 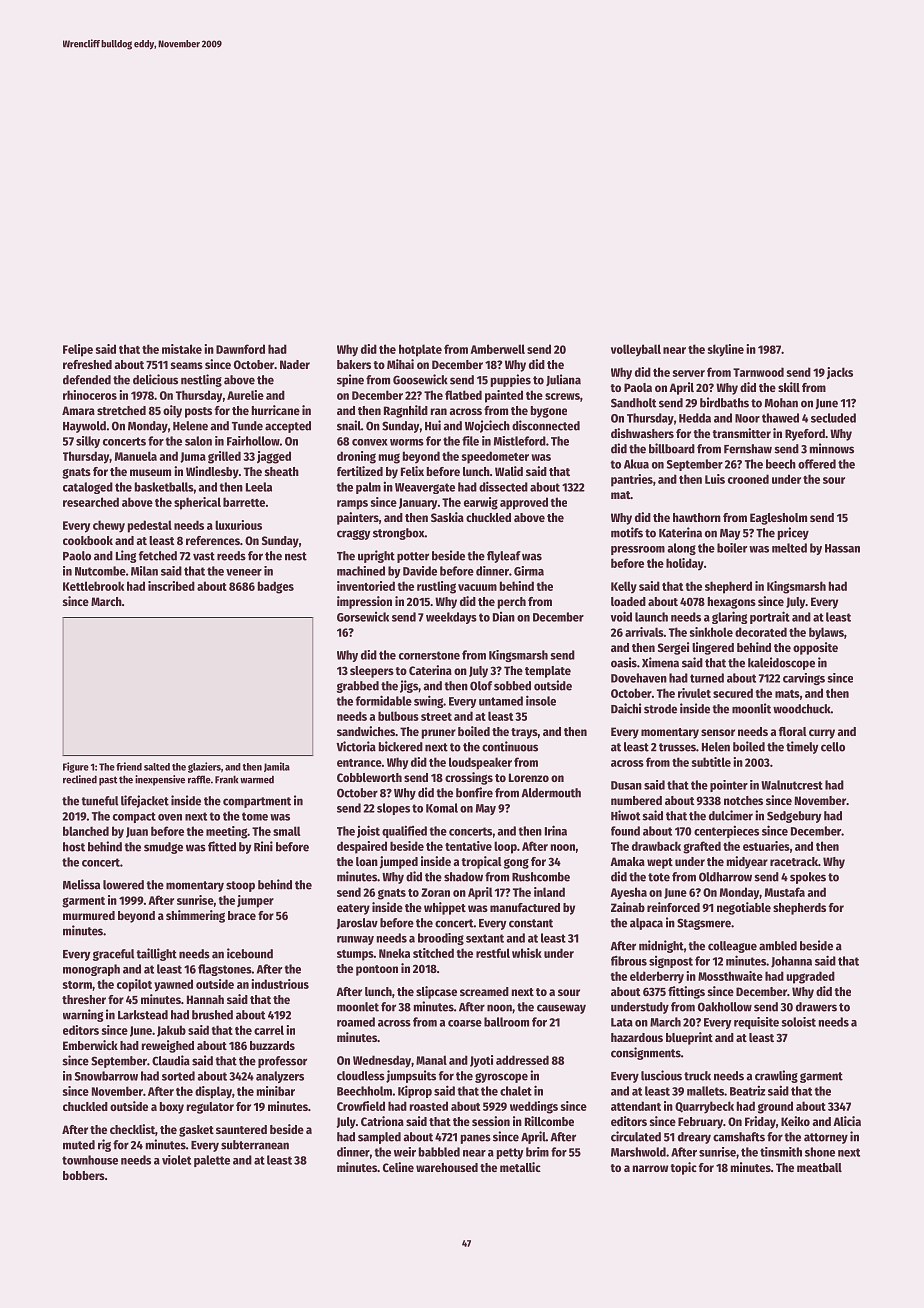 What do you see at coordinates (842, 548) in the page?
I see `Hassan` at bounding box center [842, 548].
